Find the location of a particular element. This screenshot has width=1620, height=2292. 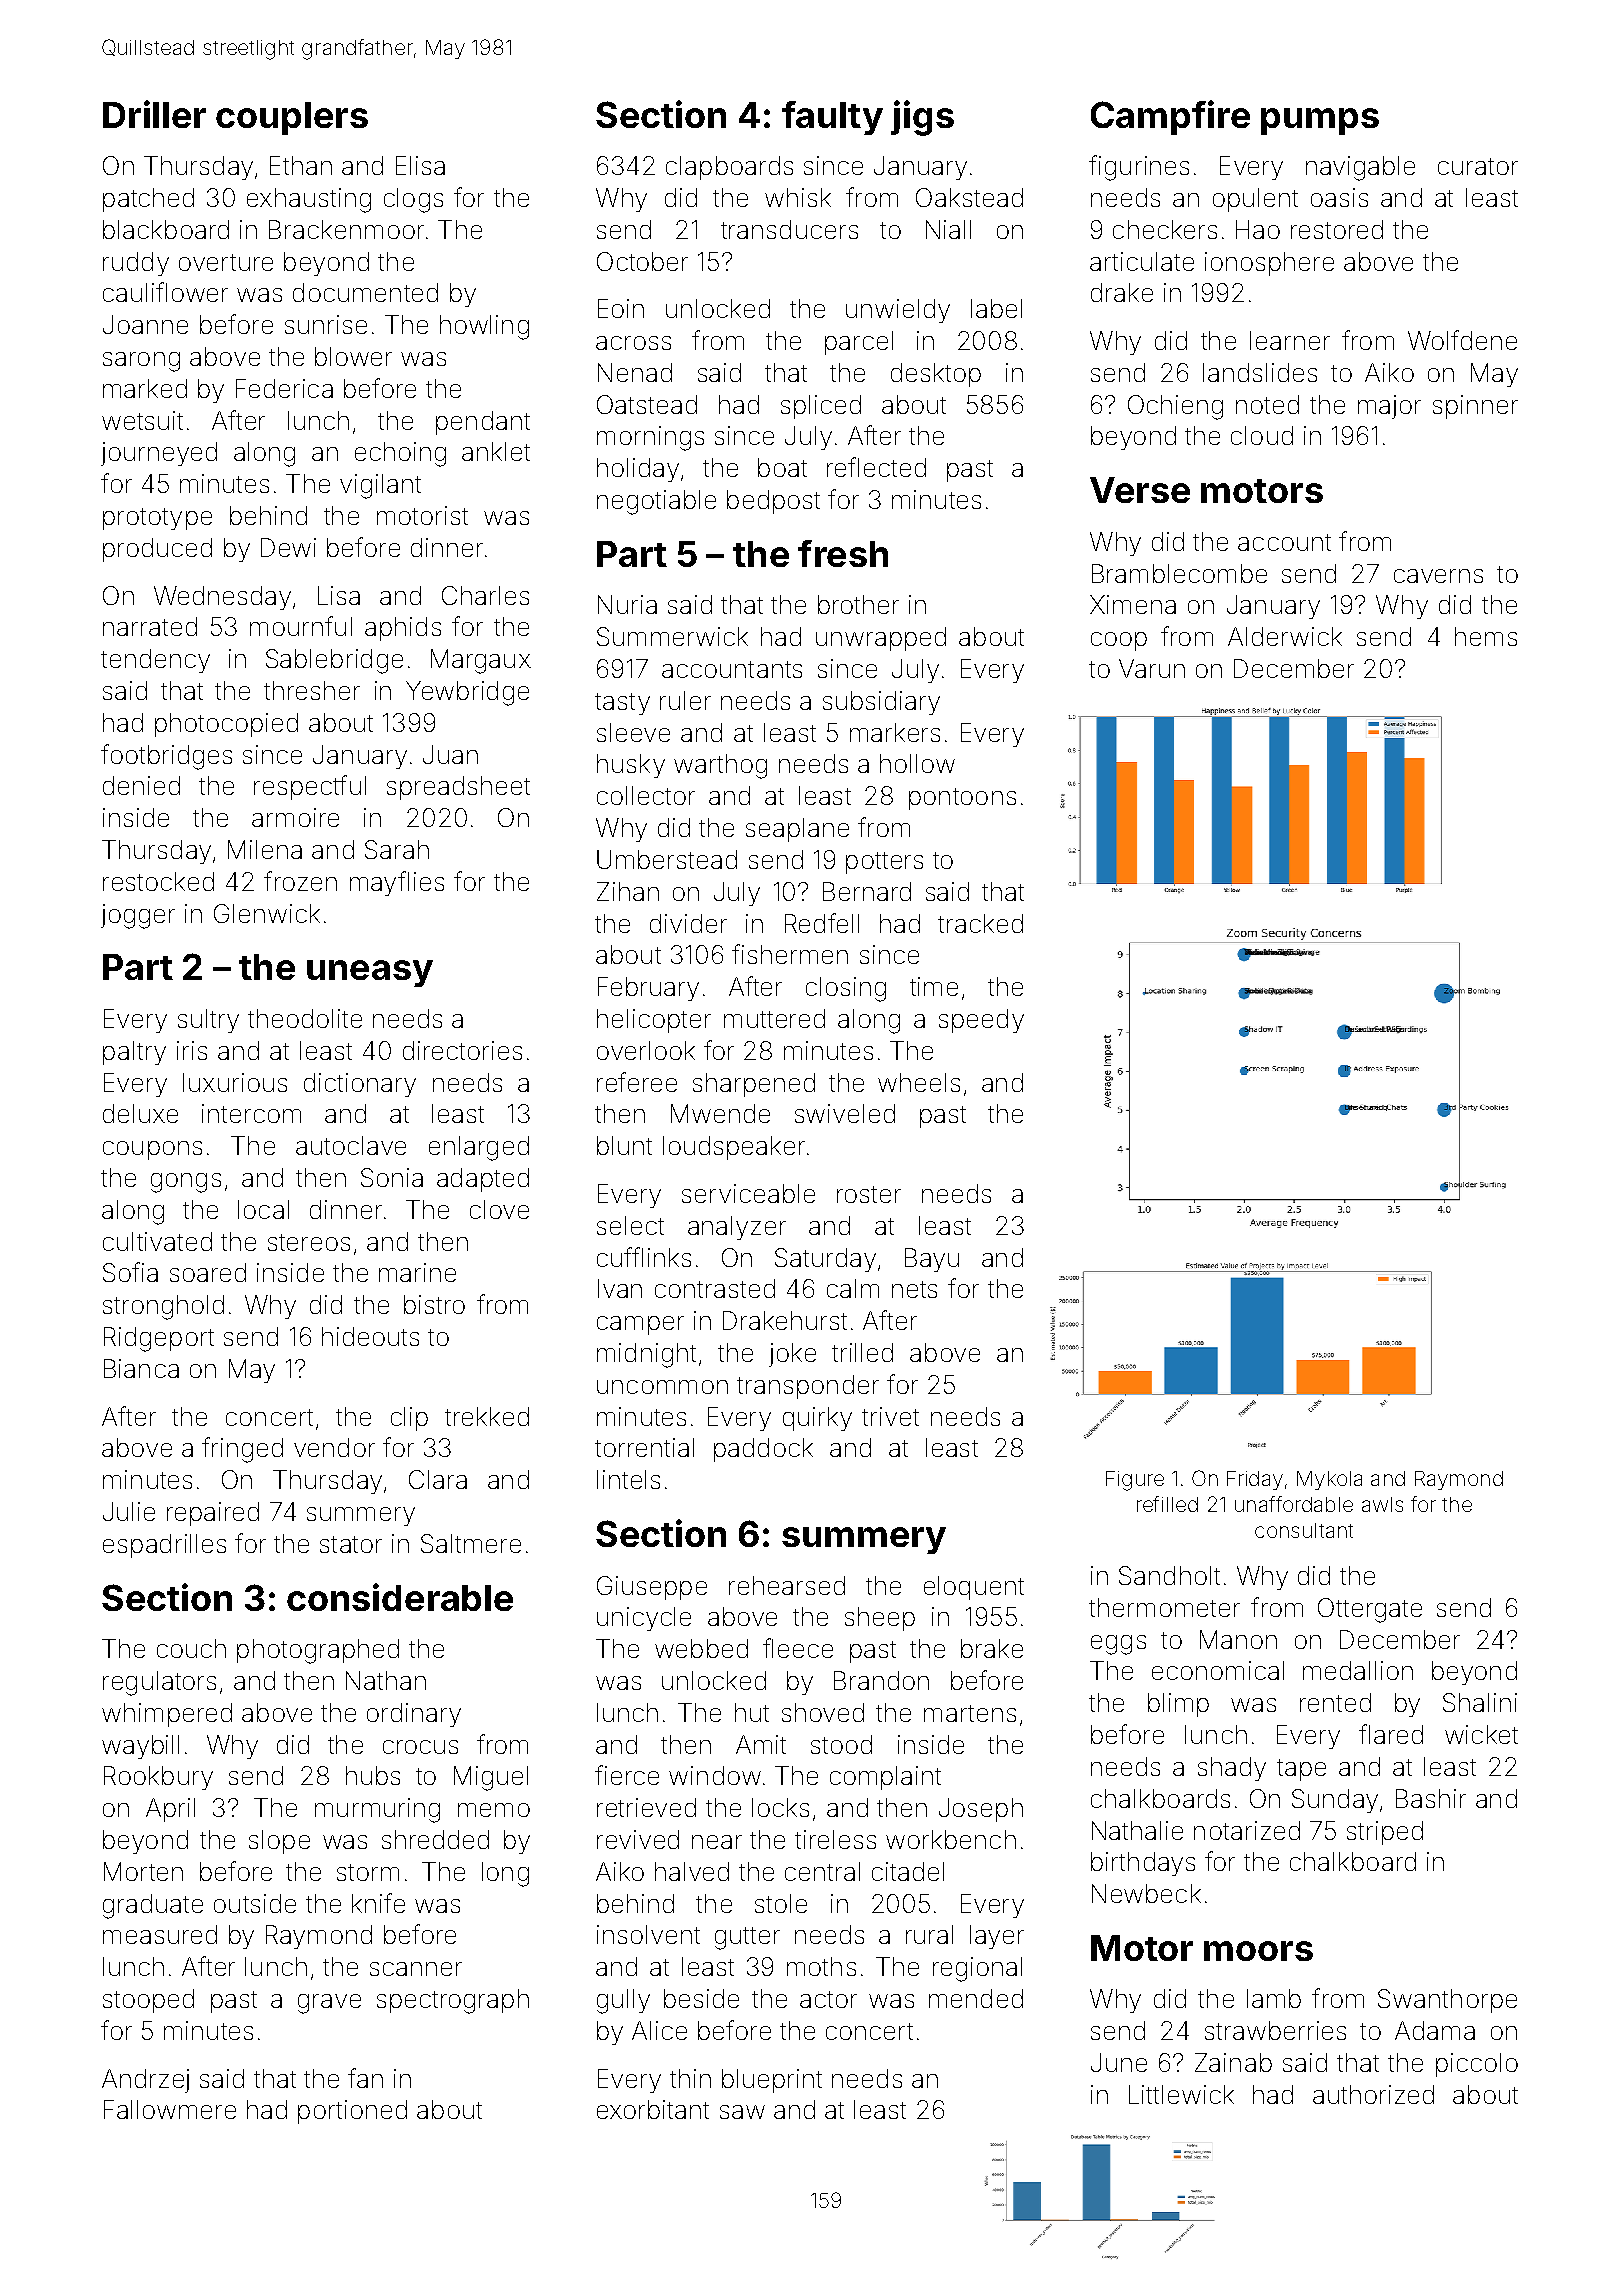

gully is located at coordinates (623, 2001).
